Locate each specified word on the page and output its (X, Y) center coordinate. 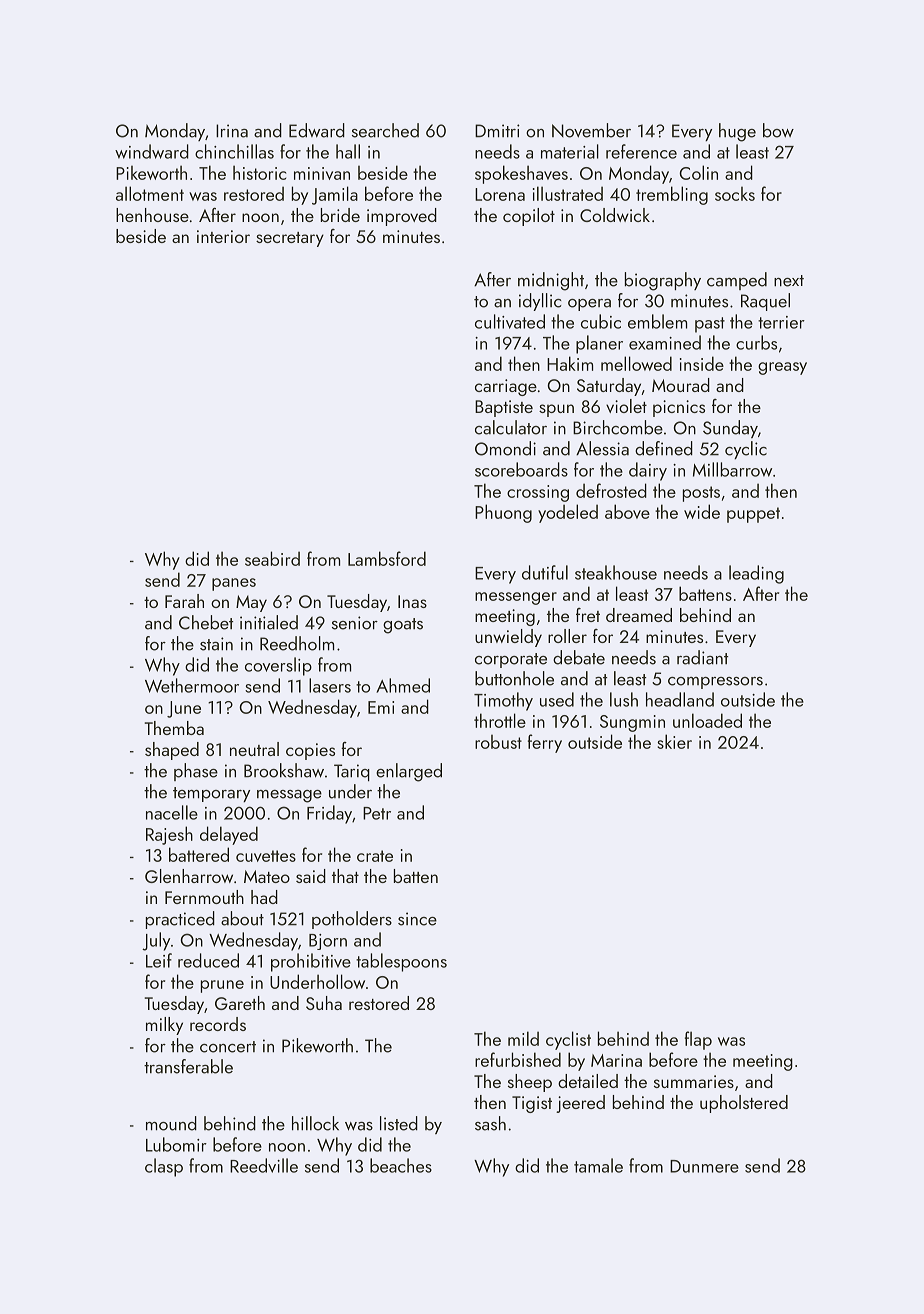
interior (223, 236)
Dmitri (497, 131)
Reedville (264, 1165)
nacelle (172, 812)
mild (523, 1038)
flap (698, 1040)
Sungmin (632, 723)
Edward (317, 130)
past (710, 325)
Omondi (505, 448)
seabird (272, 558)
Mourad (681, 385)
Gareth (240, 1003)
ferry (545, 743)
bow (778, 130)
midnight (551, 281)
